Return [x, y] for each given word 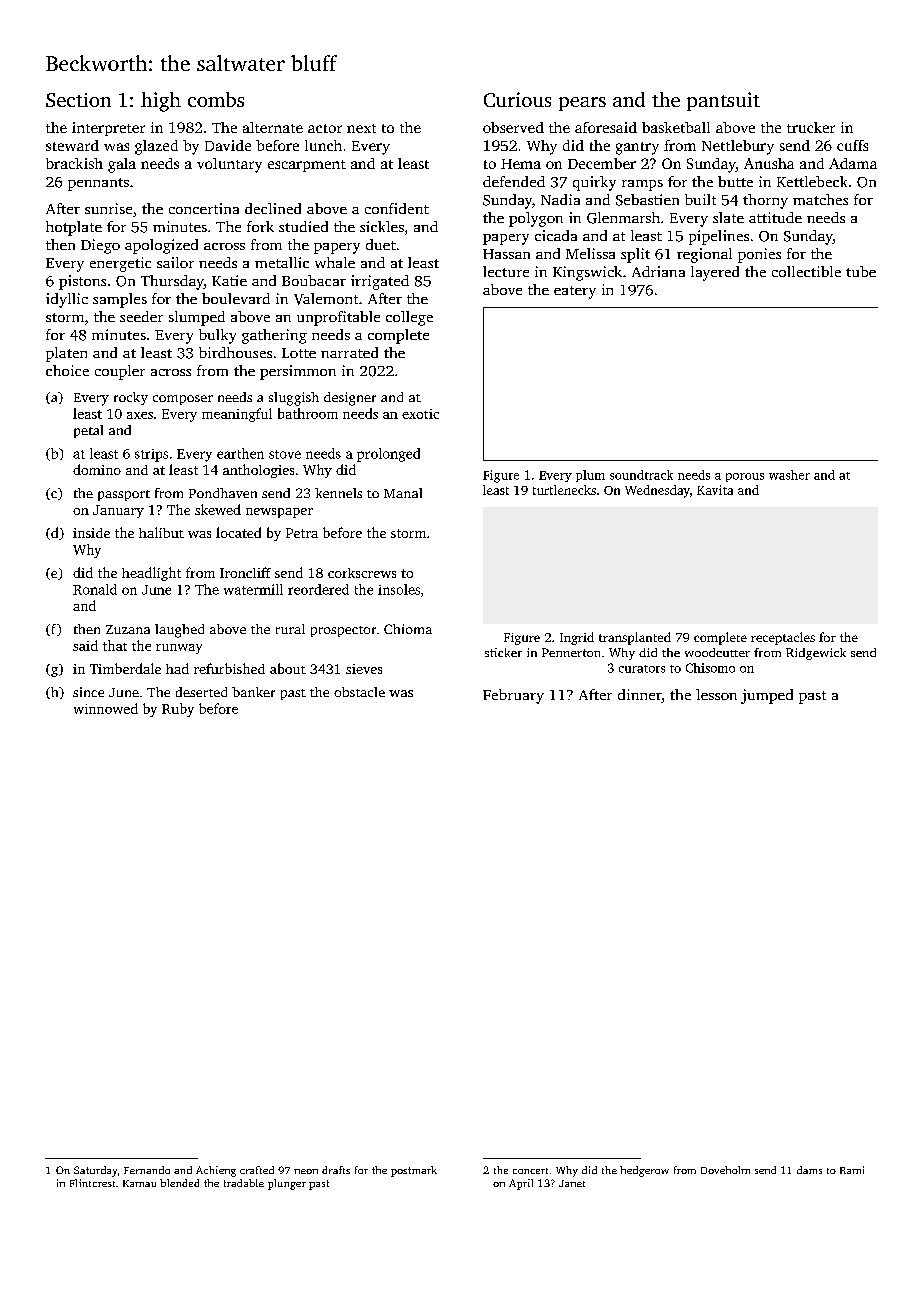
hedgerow [644, 1171]
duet [381, 244]
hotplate [74, 228]
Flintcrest [92, 1183]
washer [789, 475]
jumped [767, 696]
